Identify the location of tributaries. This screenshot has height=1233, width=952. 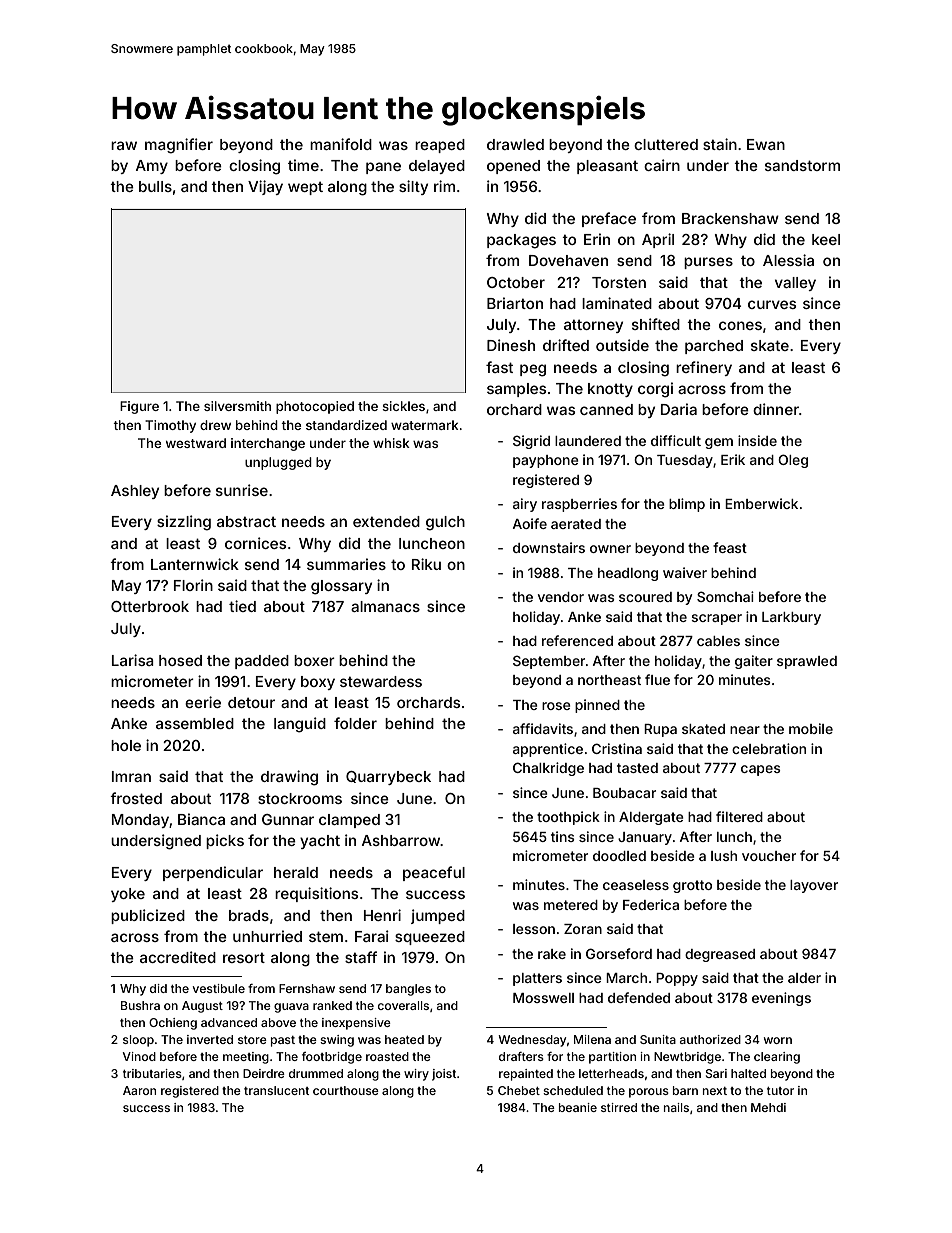
(152, 1073).
